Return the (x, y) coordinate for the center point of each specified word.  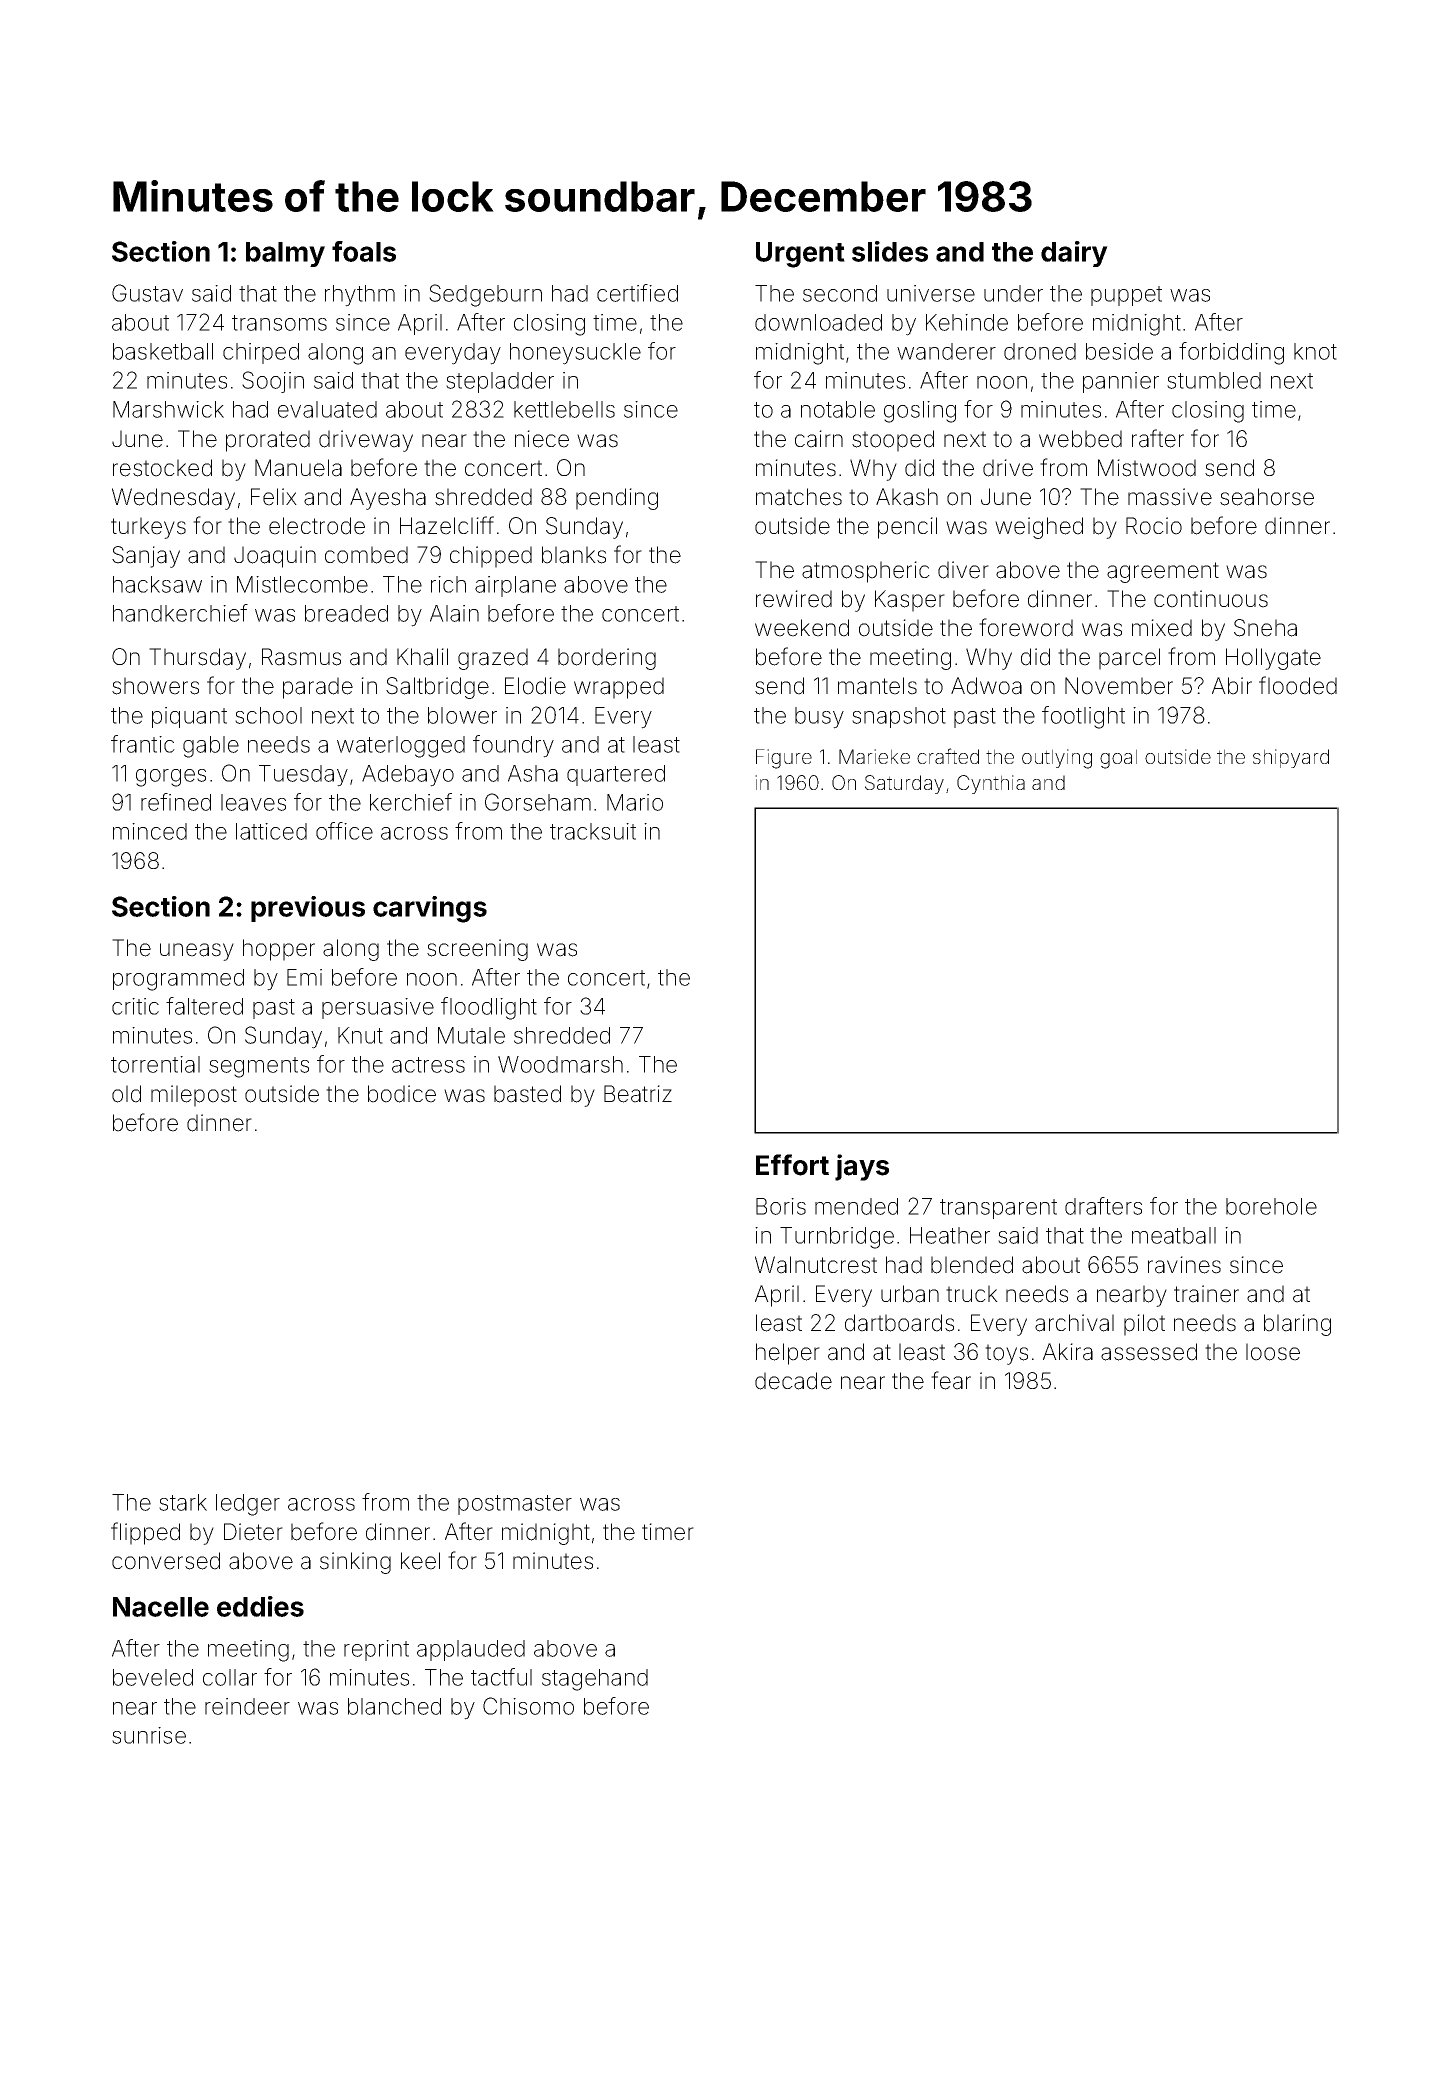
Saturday (904, 784)
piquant (189, 717)
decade (793, 1381)
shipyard (1291, 758)
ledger (248, 1505)
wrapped (619, 688)
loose (1273, 1352)
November (1119, 686)
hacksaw (157, 584)
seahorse (1267, 497)
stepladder (500, 382)
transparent (998, 1209)
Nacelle (161, 1607)
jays (862, 1167)
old (126, 1094)
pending (617, 499)
